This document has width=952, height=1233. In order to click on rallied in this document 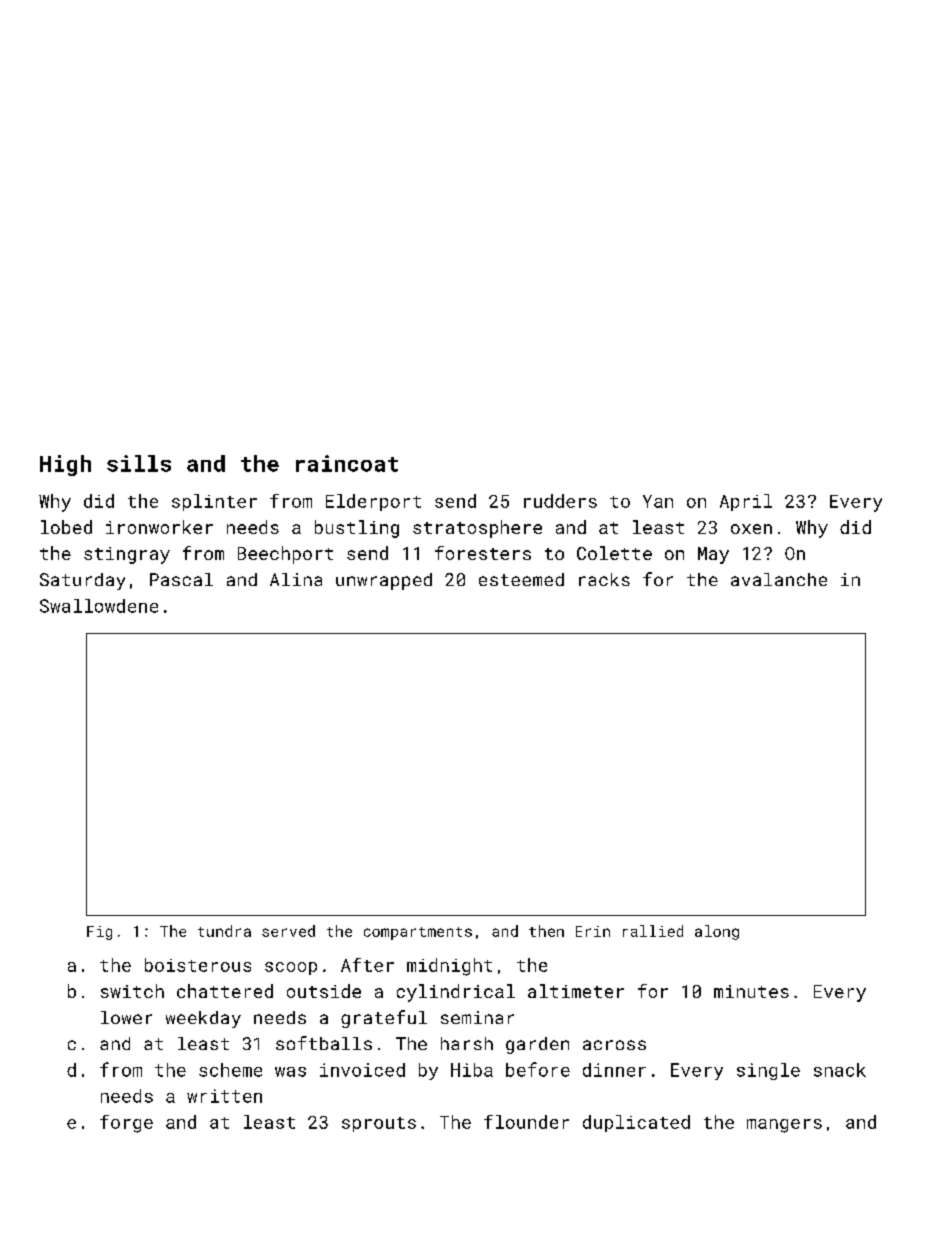, I will do `click(653, 931)`.
